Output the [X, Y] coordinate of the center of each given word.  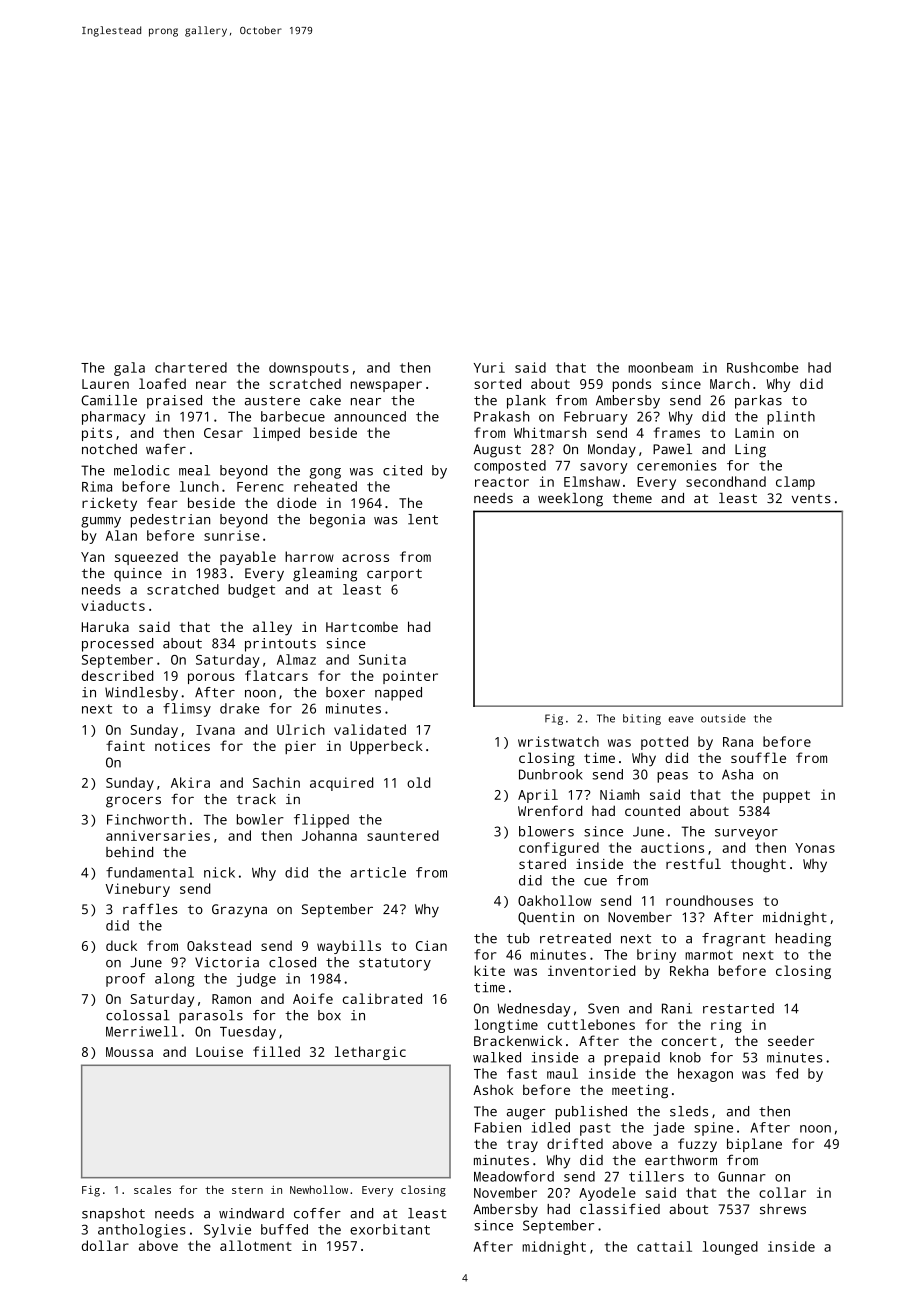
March [729, 383]
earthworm [681, 1160]
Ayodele [607, 1194]
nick [219, 872]
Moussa [129, 1052]
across [365, 558]
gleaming [325, 575]
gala [129, 369]
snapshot [113, 1215]
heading [803, 940]
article [378, 872]
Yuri [489, 367]
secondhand [726, 481]
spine [713, 1129]
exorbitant [390, 1229]
